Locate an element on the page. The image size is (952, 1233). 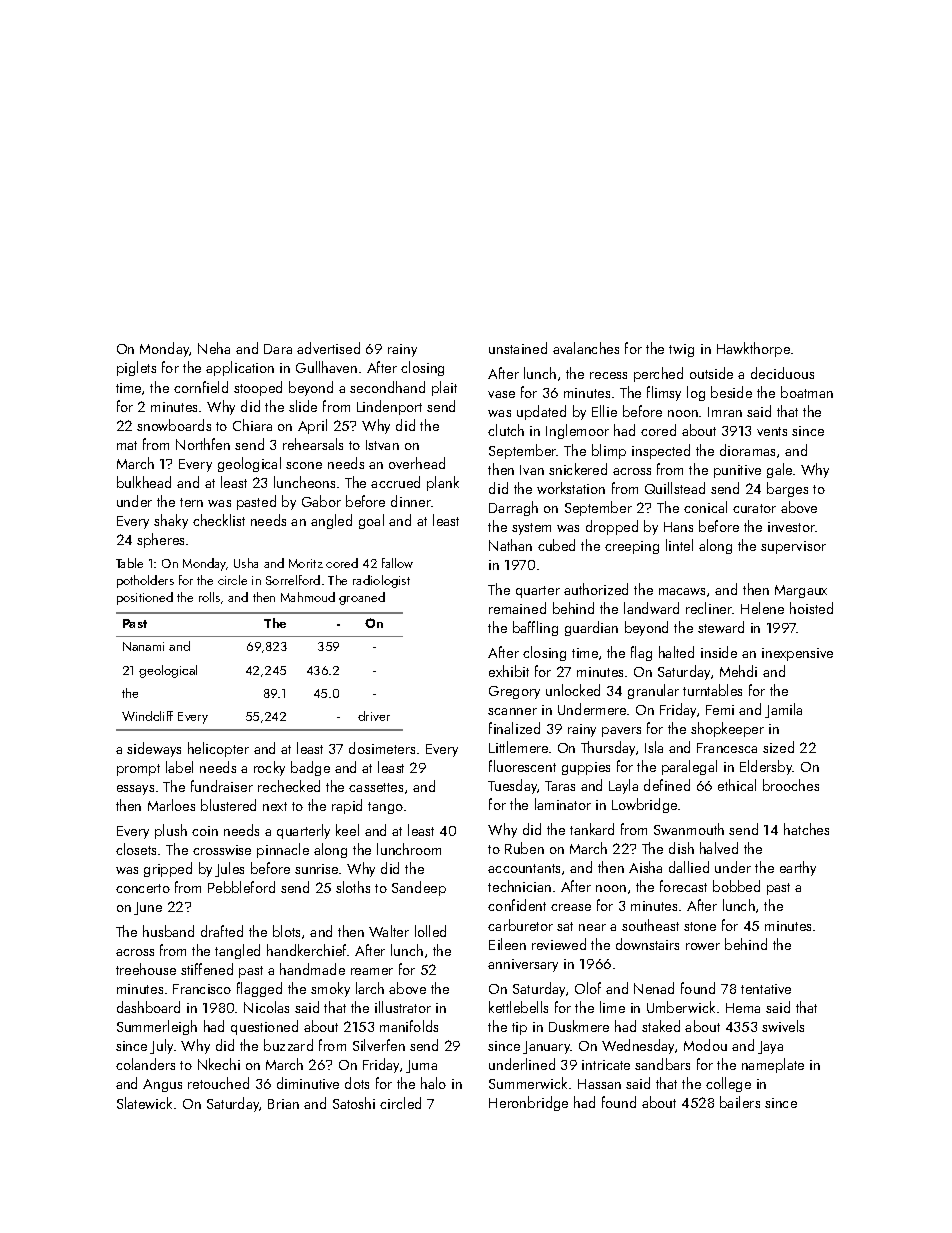
rechecked is located at coordinates (289, 786).
